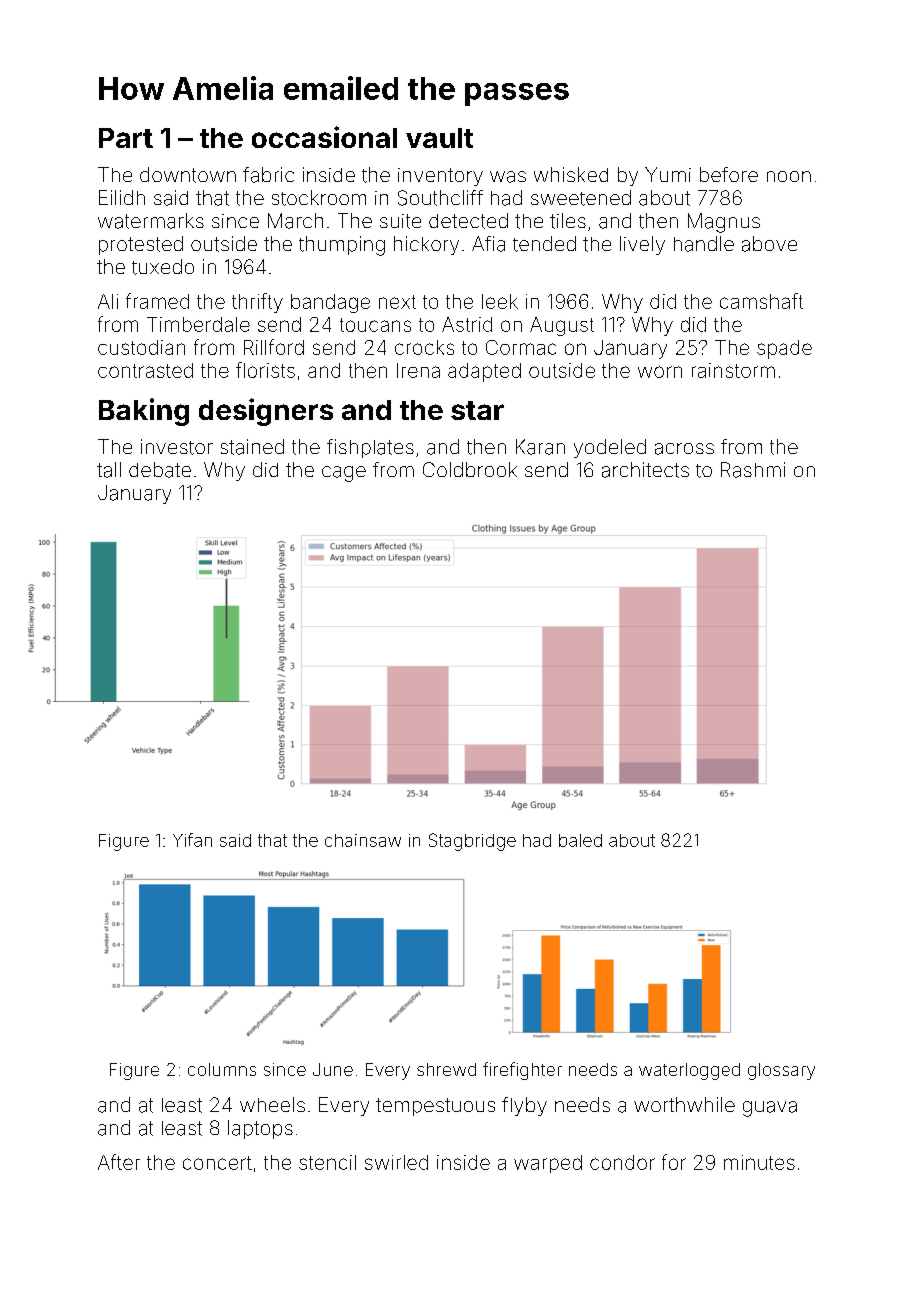  What do you see at coordinates (396, 1162) in the page?
I see `swirled` at bounding box center [396, 1162].
